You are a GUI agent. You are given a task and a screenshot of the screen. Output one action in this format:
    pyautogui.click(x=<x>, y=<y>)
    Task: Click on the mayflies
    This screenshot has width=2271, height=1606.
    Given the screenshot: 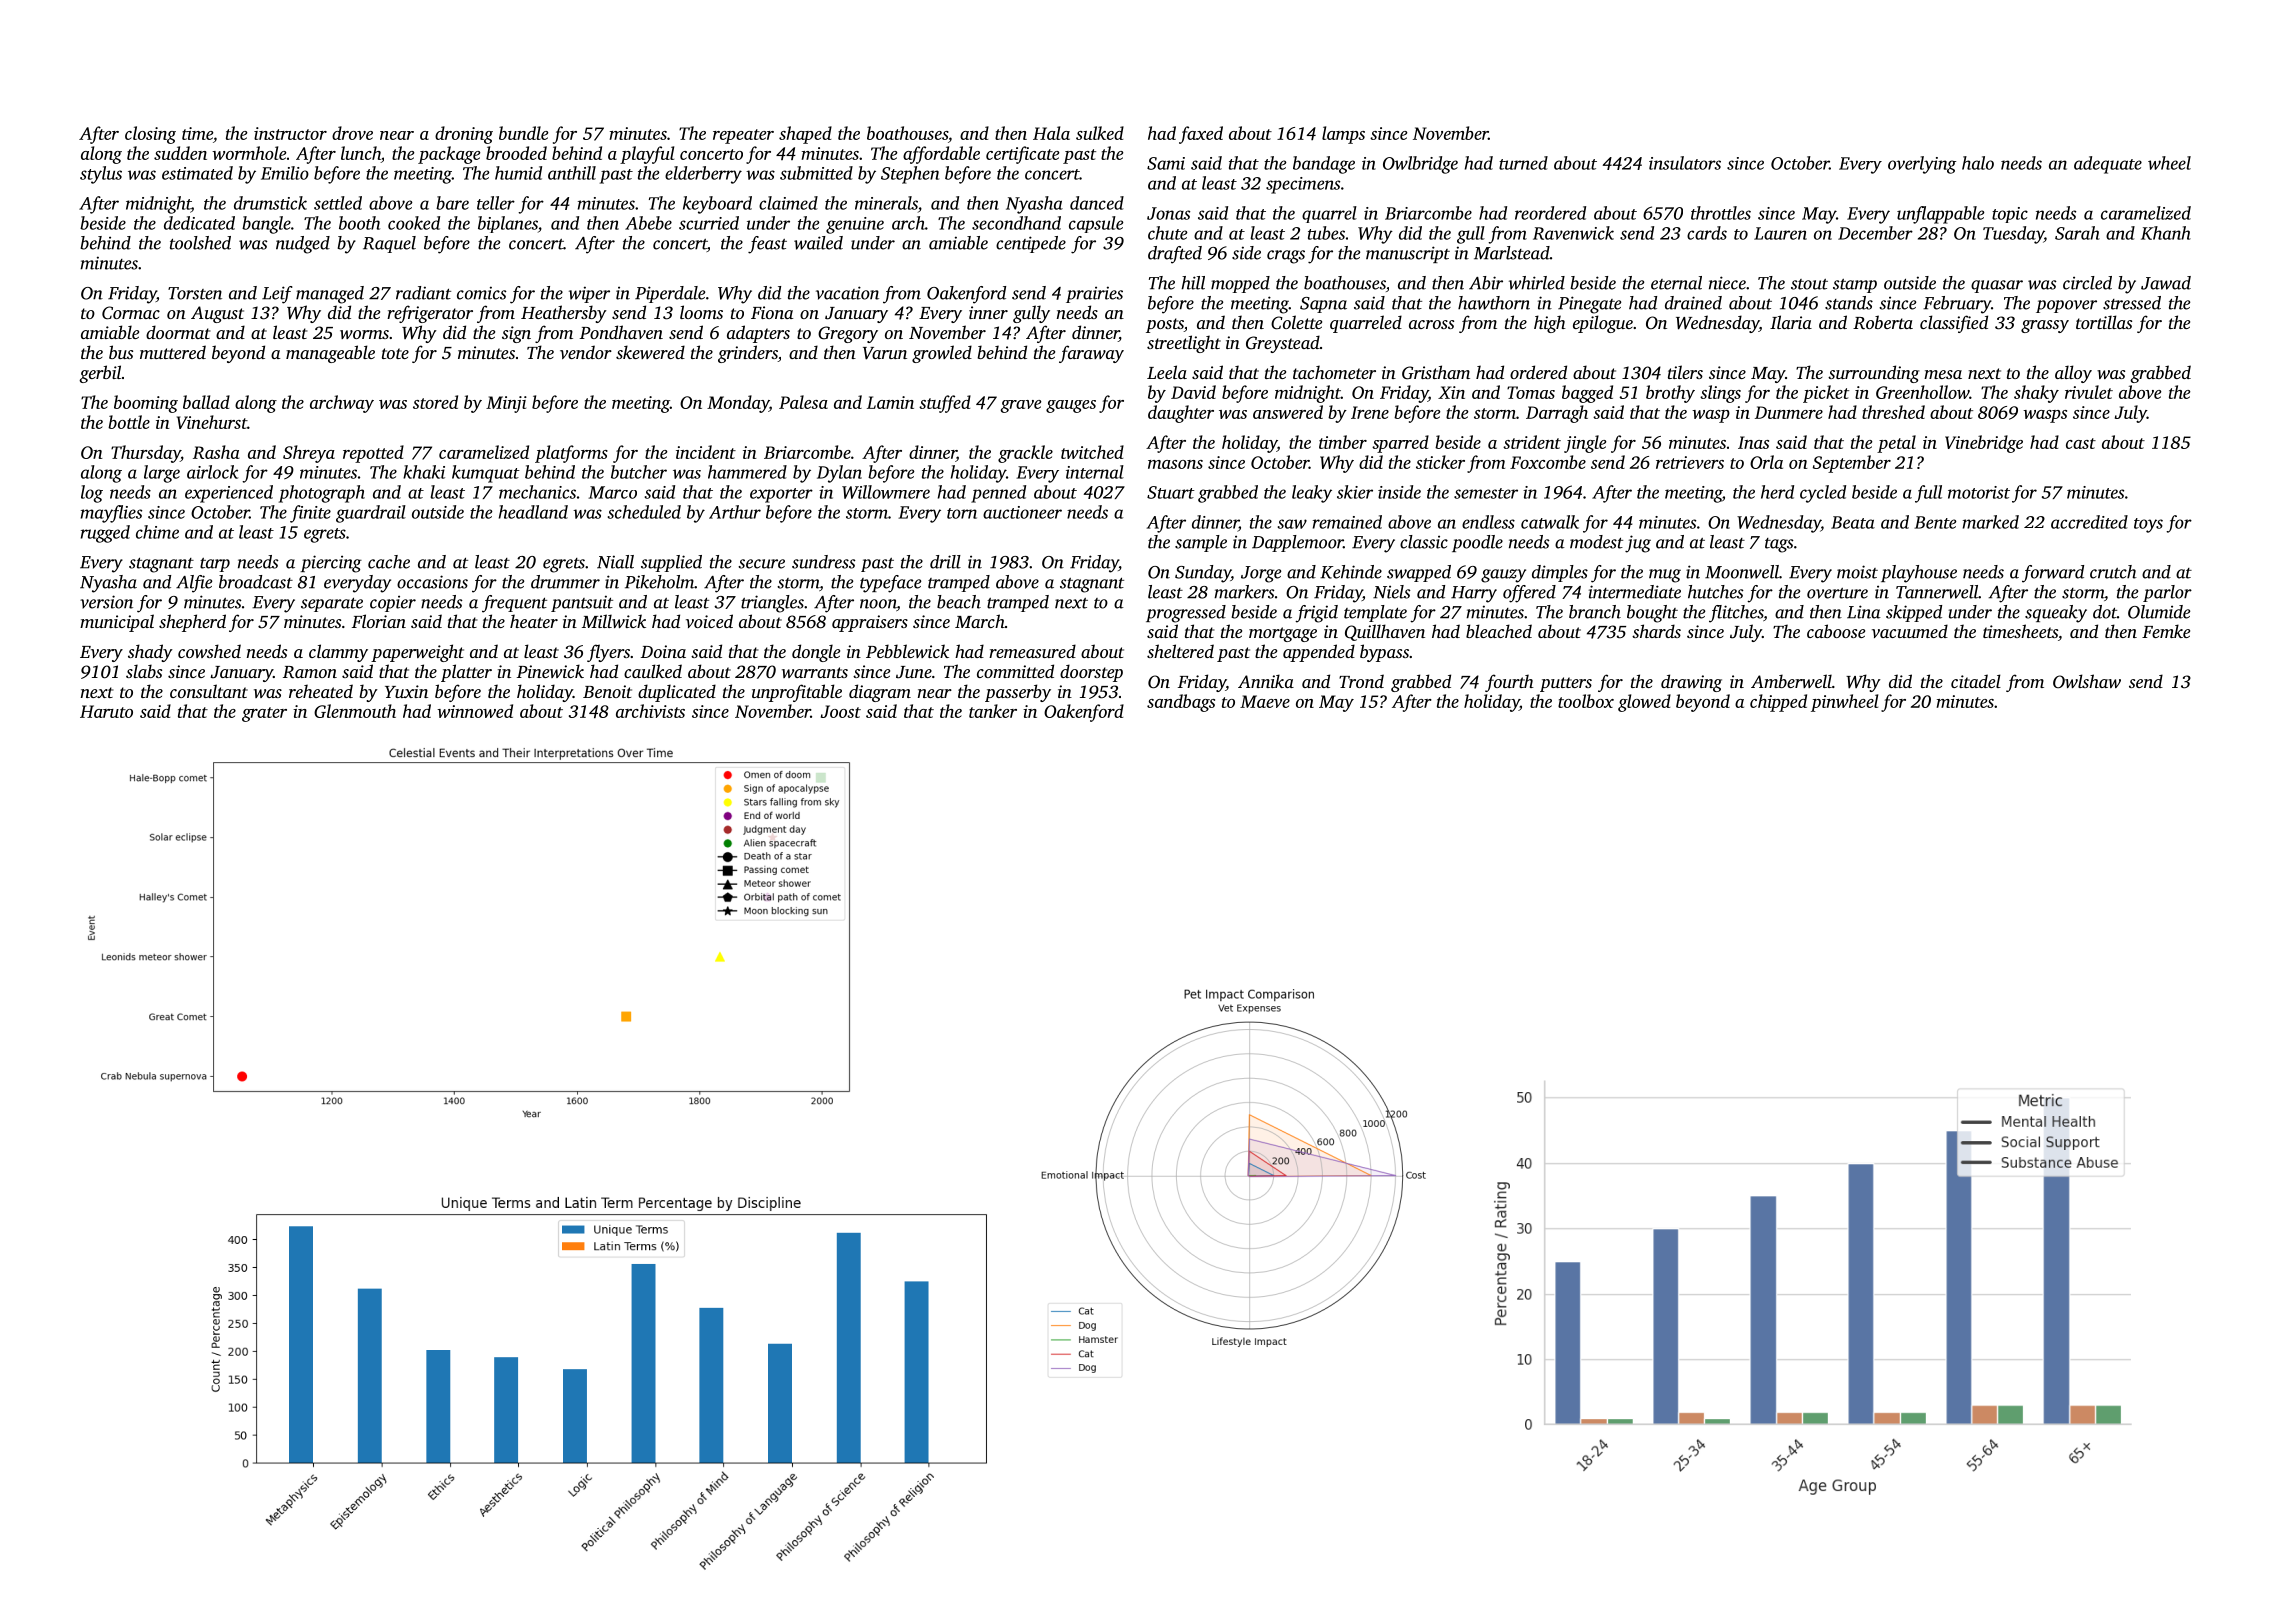 What is the action you would take?
    pyautogui.click(x=111, y=514)
